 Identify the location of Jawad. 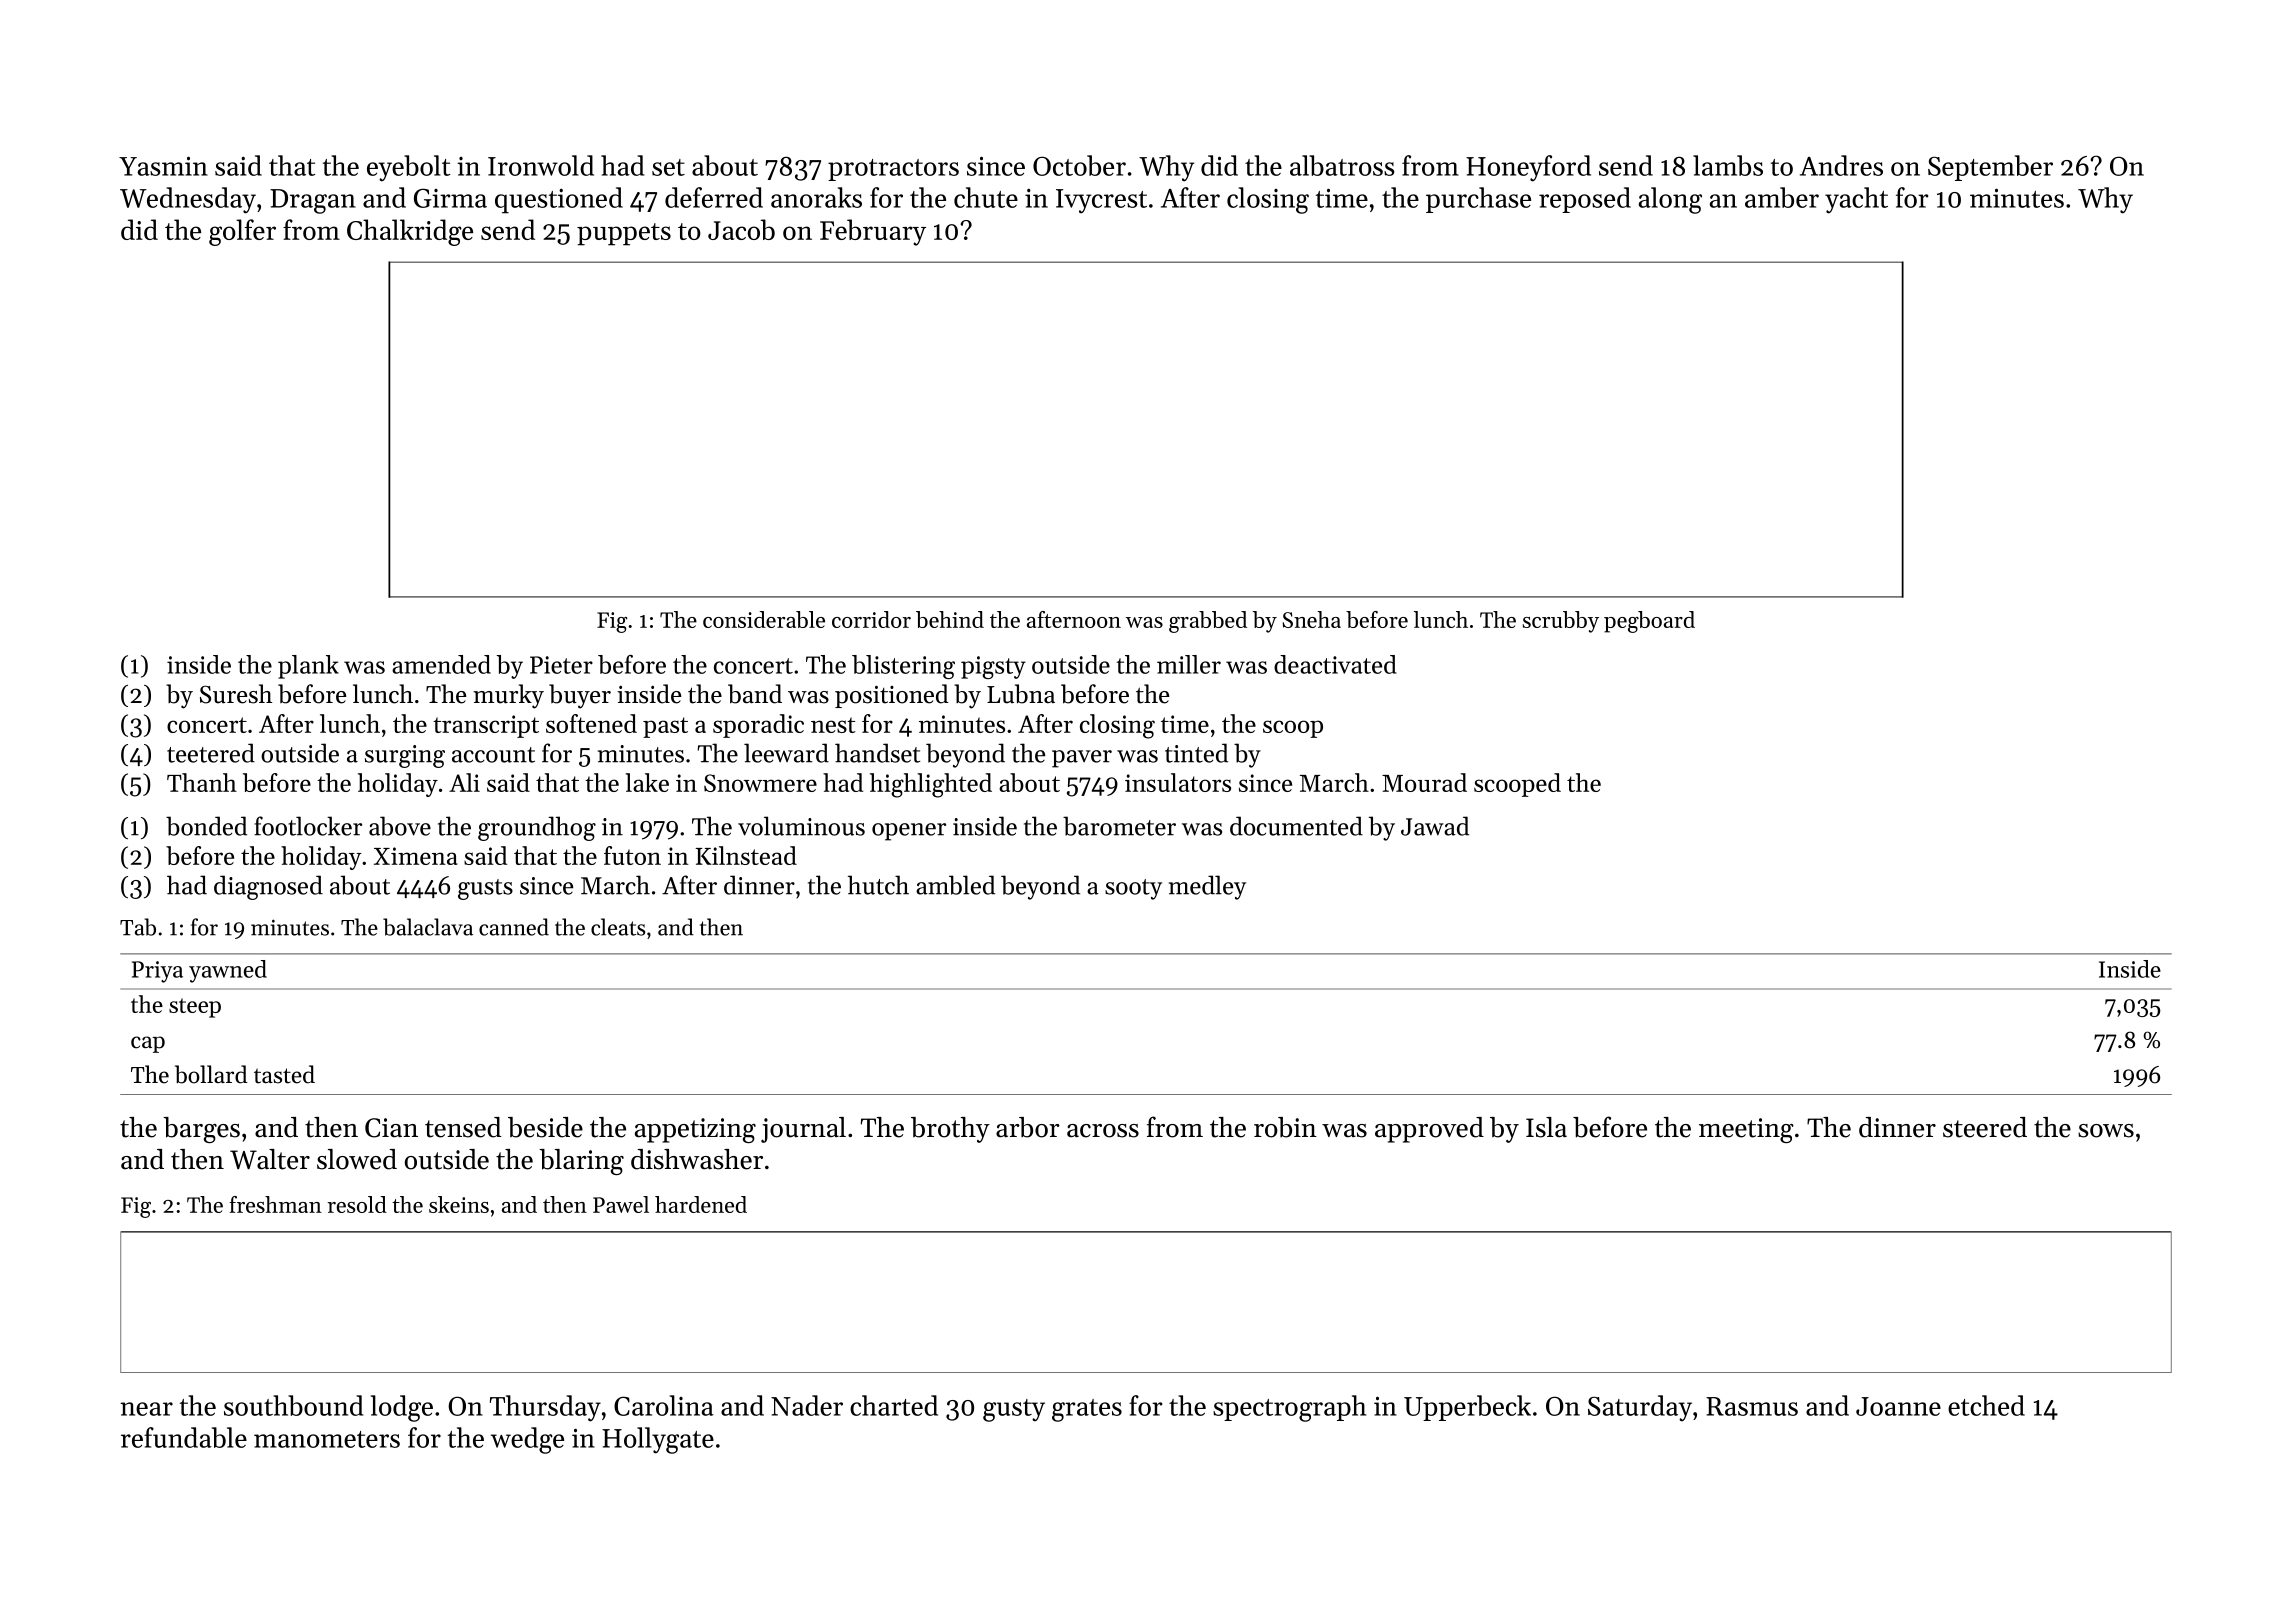
(1435, 826).
